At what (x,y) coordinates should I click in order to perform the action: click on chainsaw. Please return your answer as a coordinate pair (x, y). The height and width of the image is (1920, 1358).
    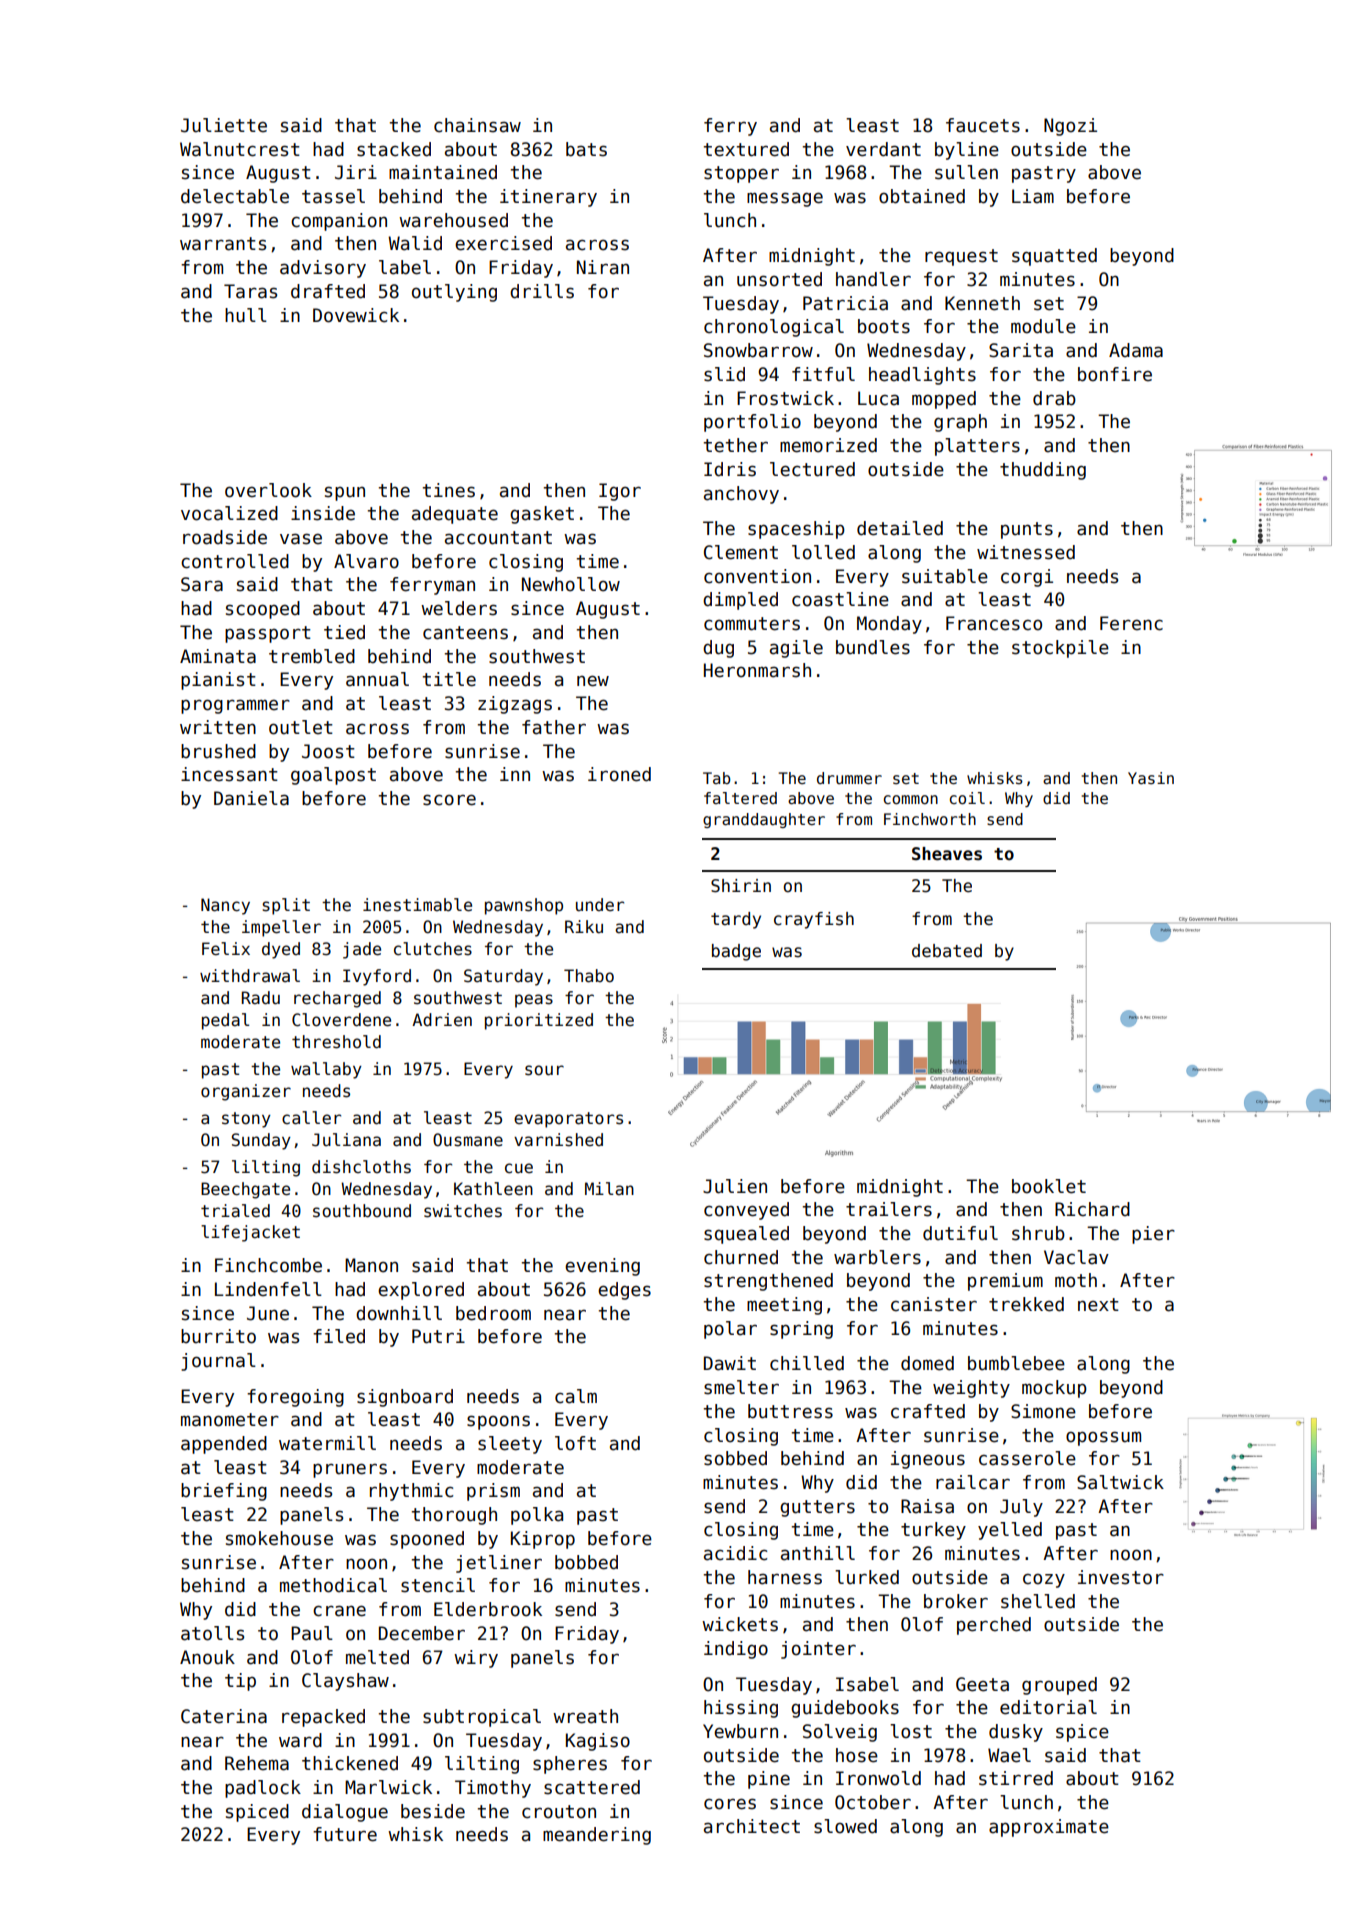
    Looking at the image, I should click on (477, 125).
